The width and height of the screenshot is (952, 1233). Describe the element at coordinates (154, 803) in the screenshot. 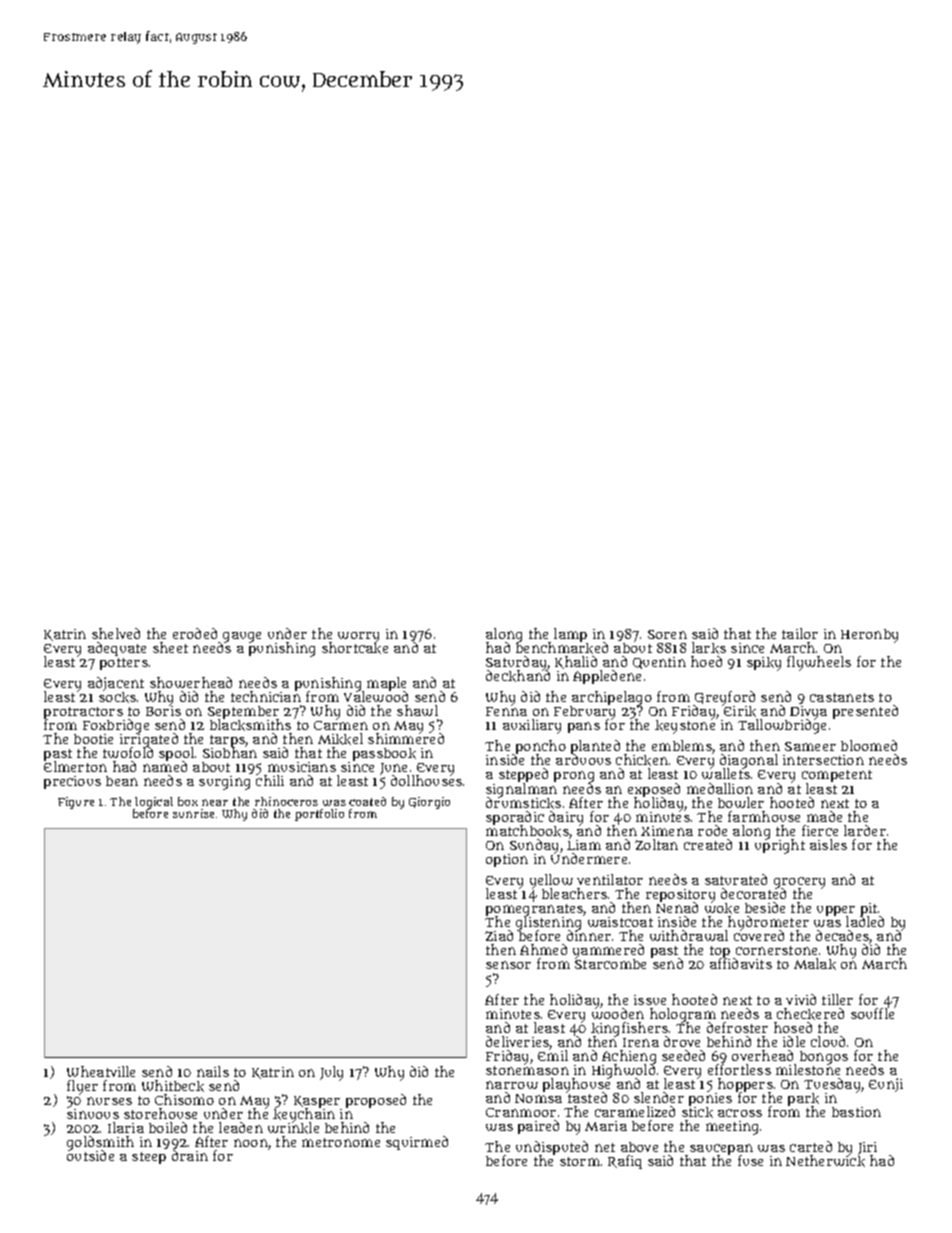

I see `logical` at that location.
